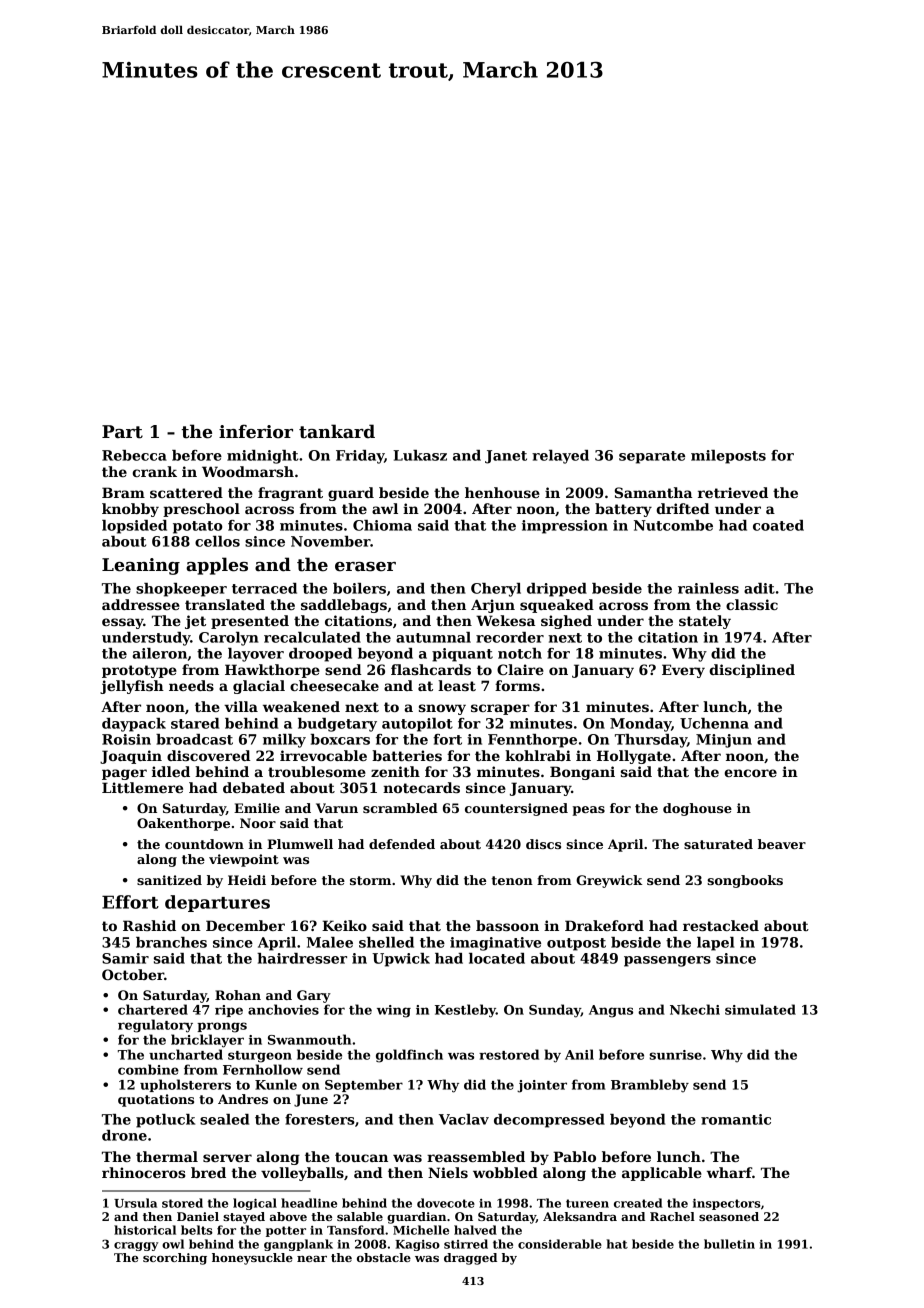  I want to click on encore, so click(750, 773).
